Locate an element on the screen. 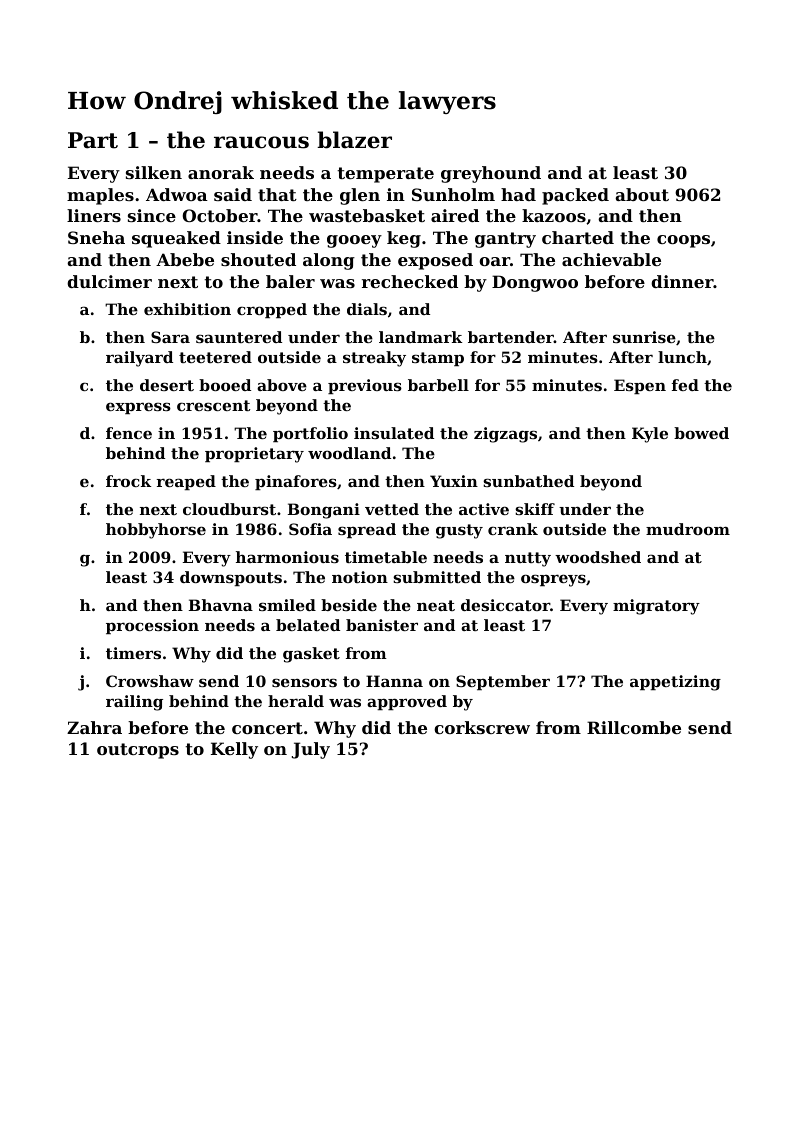 The image size is (809, 1148). blazer is located at coordinates (354, 140).
